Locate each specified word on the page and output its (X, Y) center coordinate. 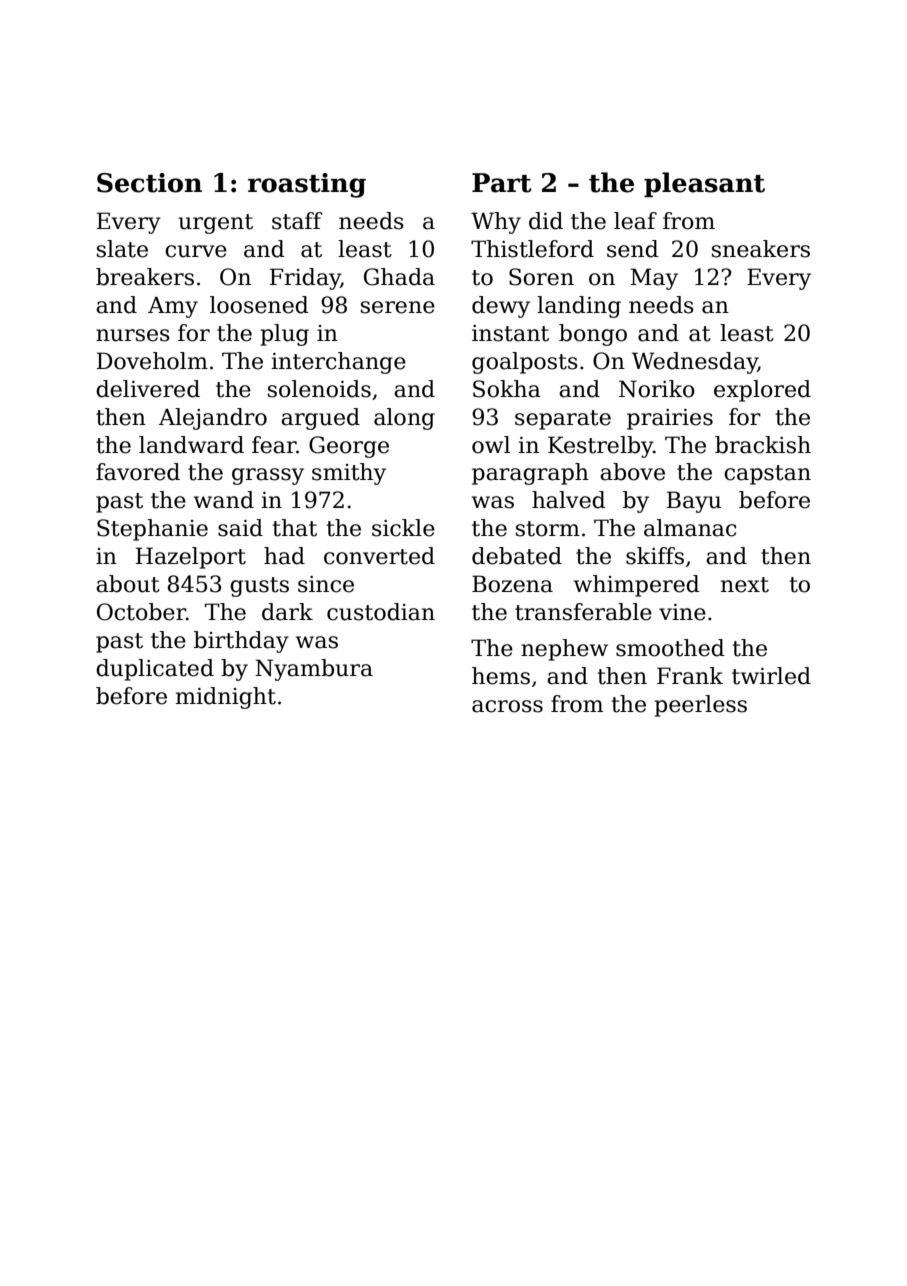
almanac (690, 528)
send (633, 249)
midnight (226, 698)
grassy (268, 476)
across (507, 706)
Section (149, 183)
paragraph (530, 474)
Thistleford (532, 249)
